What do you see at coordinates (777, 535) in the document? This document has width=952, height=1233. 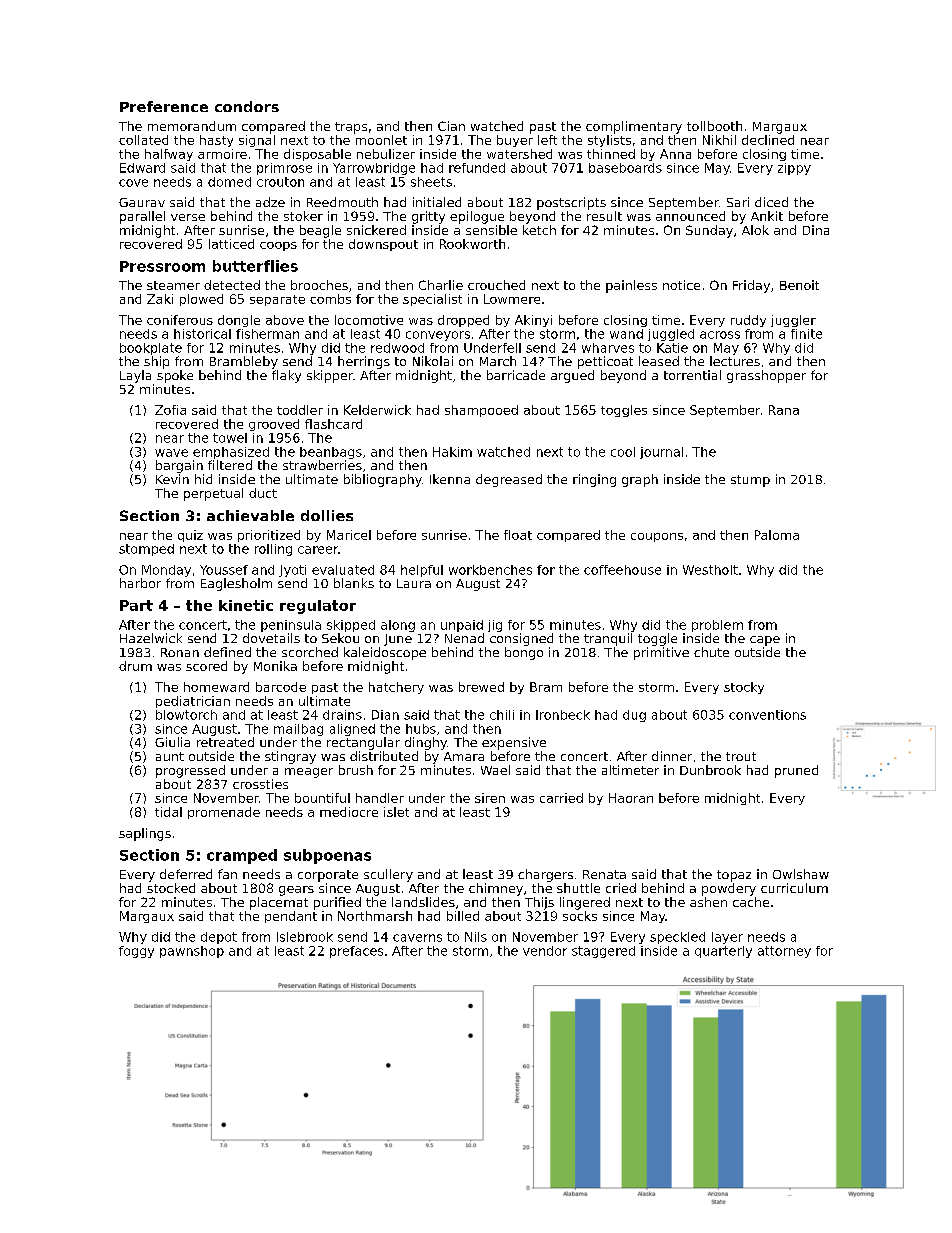 I see `Paloma` at bounding box center [777, 535].
